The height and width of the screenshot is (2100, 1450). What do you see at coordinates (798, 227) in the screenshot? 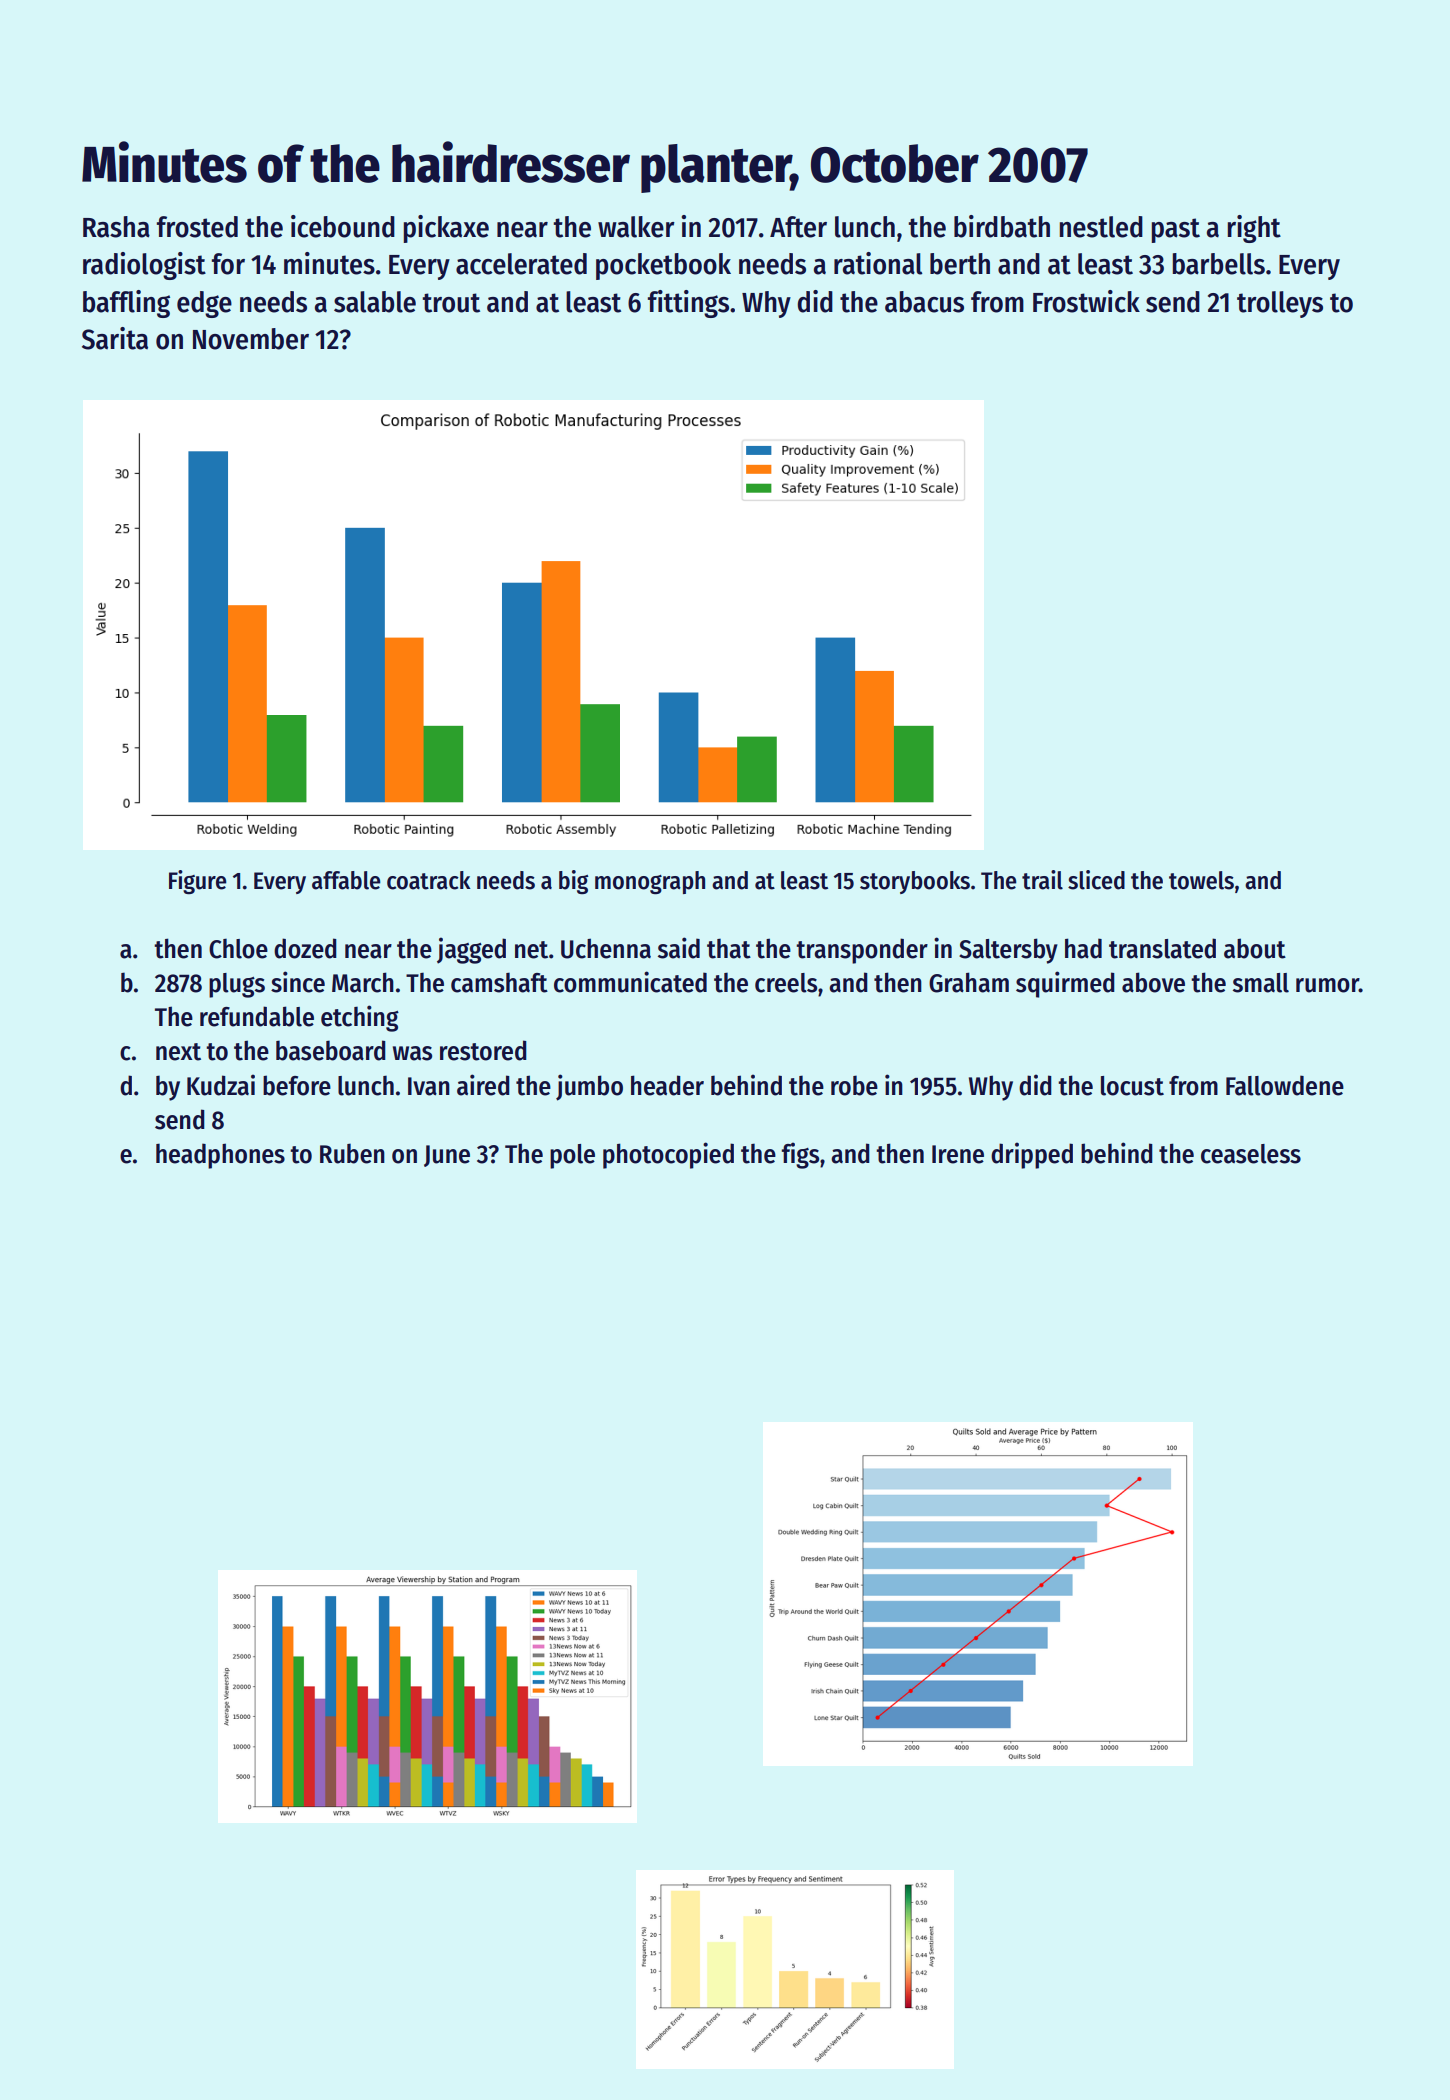
I see `After` at bounding box center [798, 227].
